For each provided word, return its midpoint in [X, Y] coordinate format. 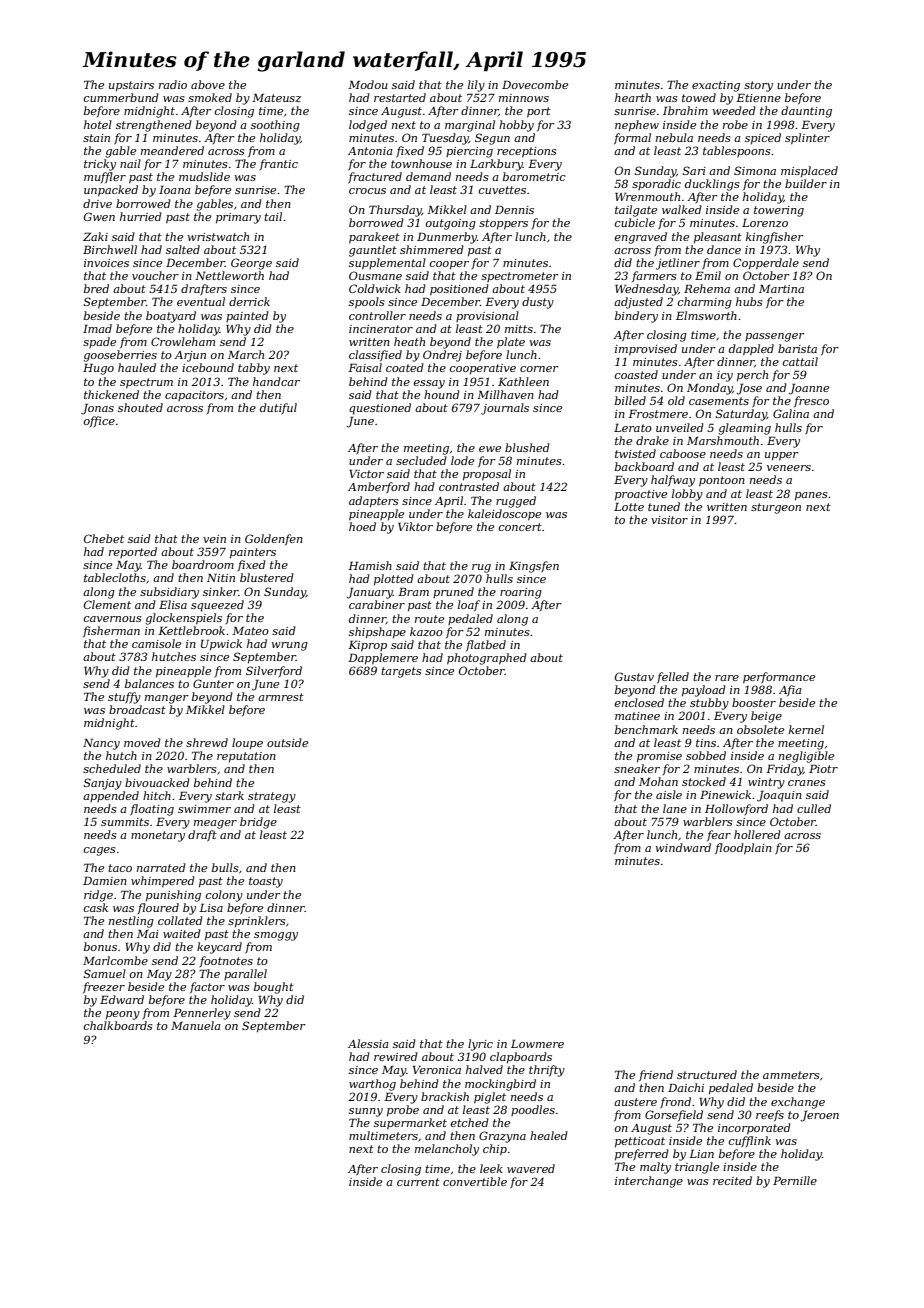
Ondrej [442, 356]
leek [491, 1168]
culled [814, 808]
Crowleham [183, 341]
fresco [811, 401]
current [418, 1182]
